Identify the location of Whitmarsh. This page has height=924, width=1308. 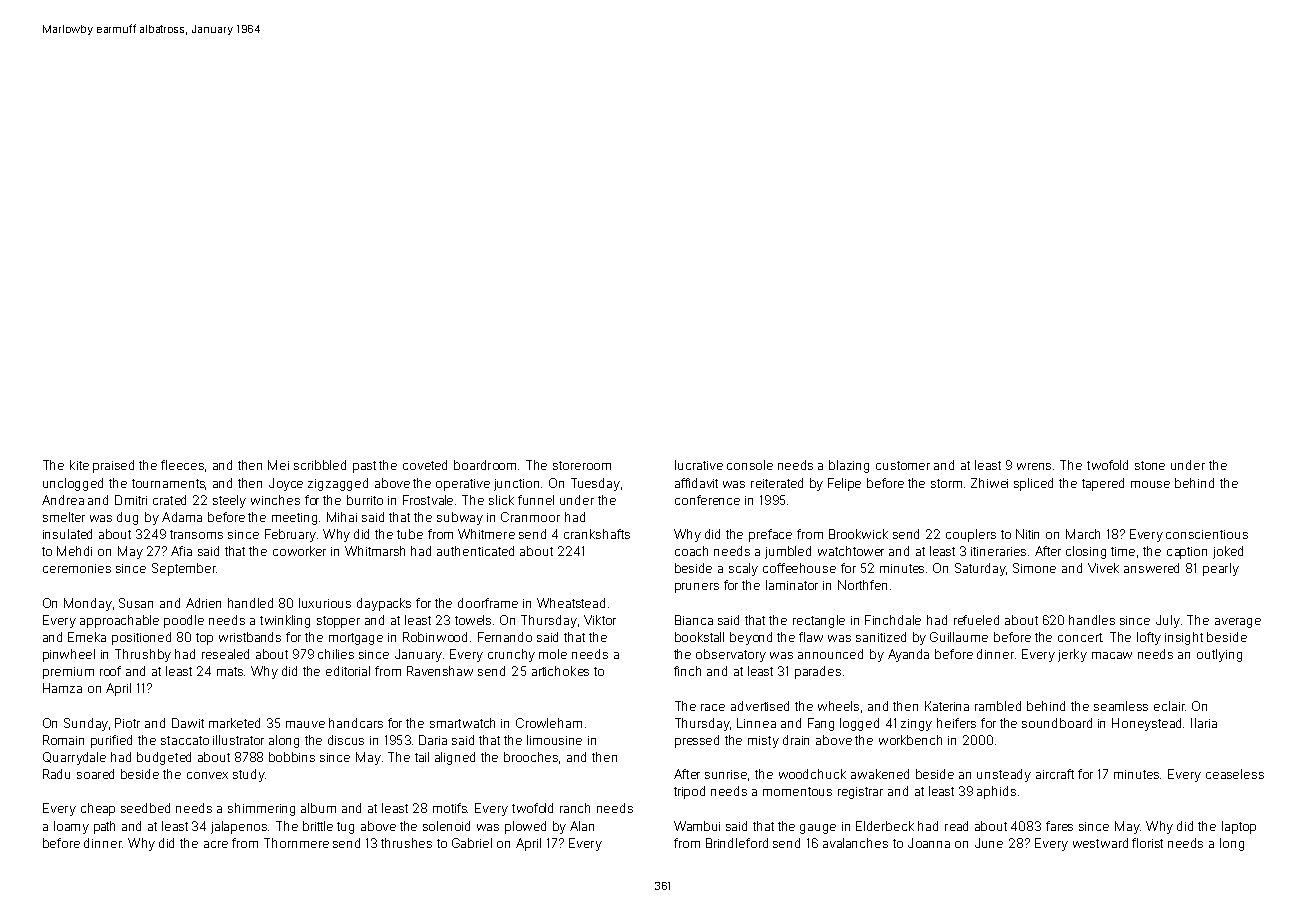
(375, 551).
